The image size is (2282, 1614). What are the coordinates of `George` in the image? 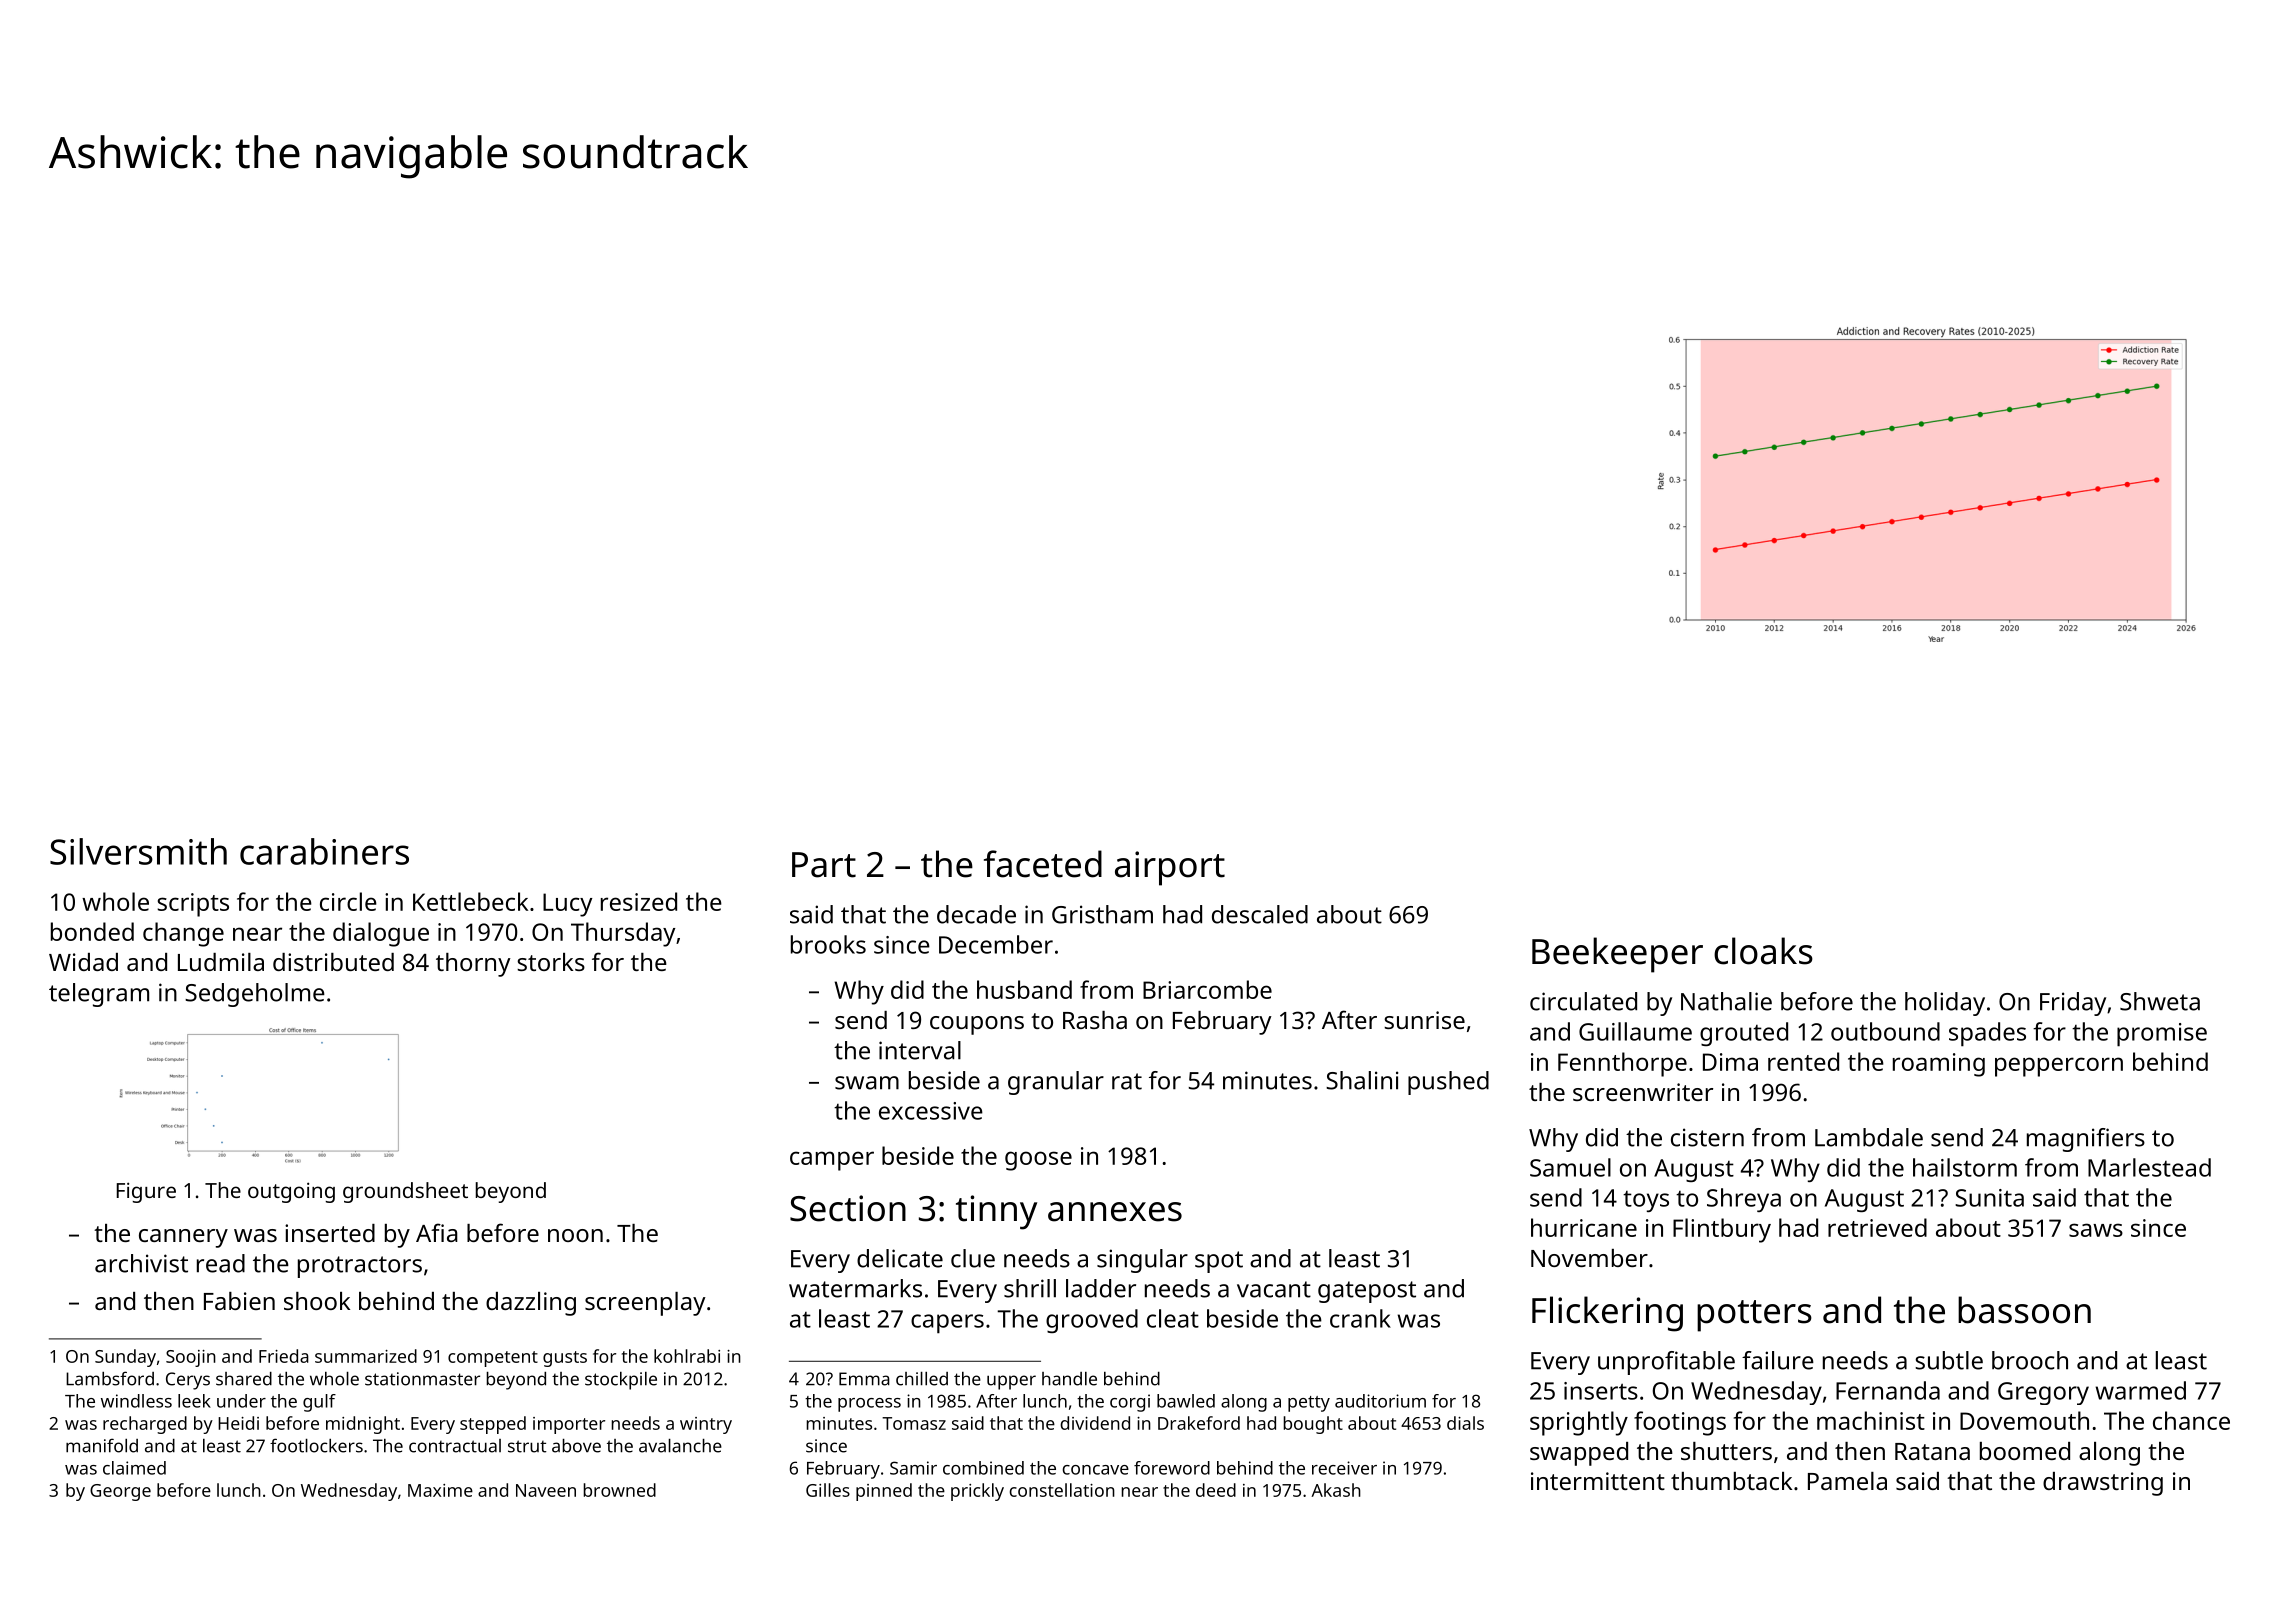 It's located at (120, 1492).
